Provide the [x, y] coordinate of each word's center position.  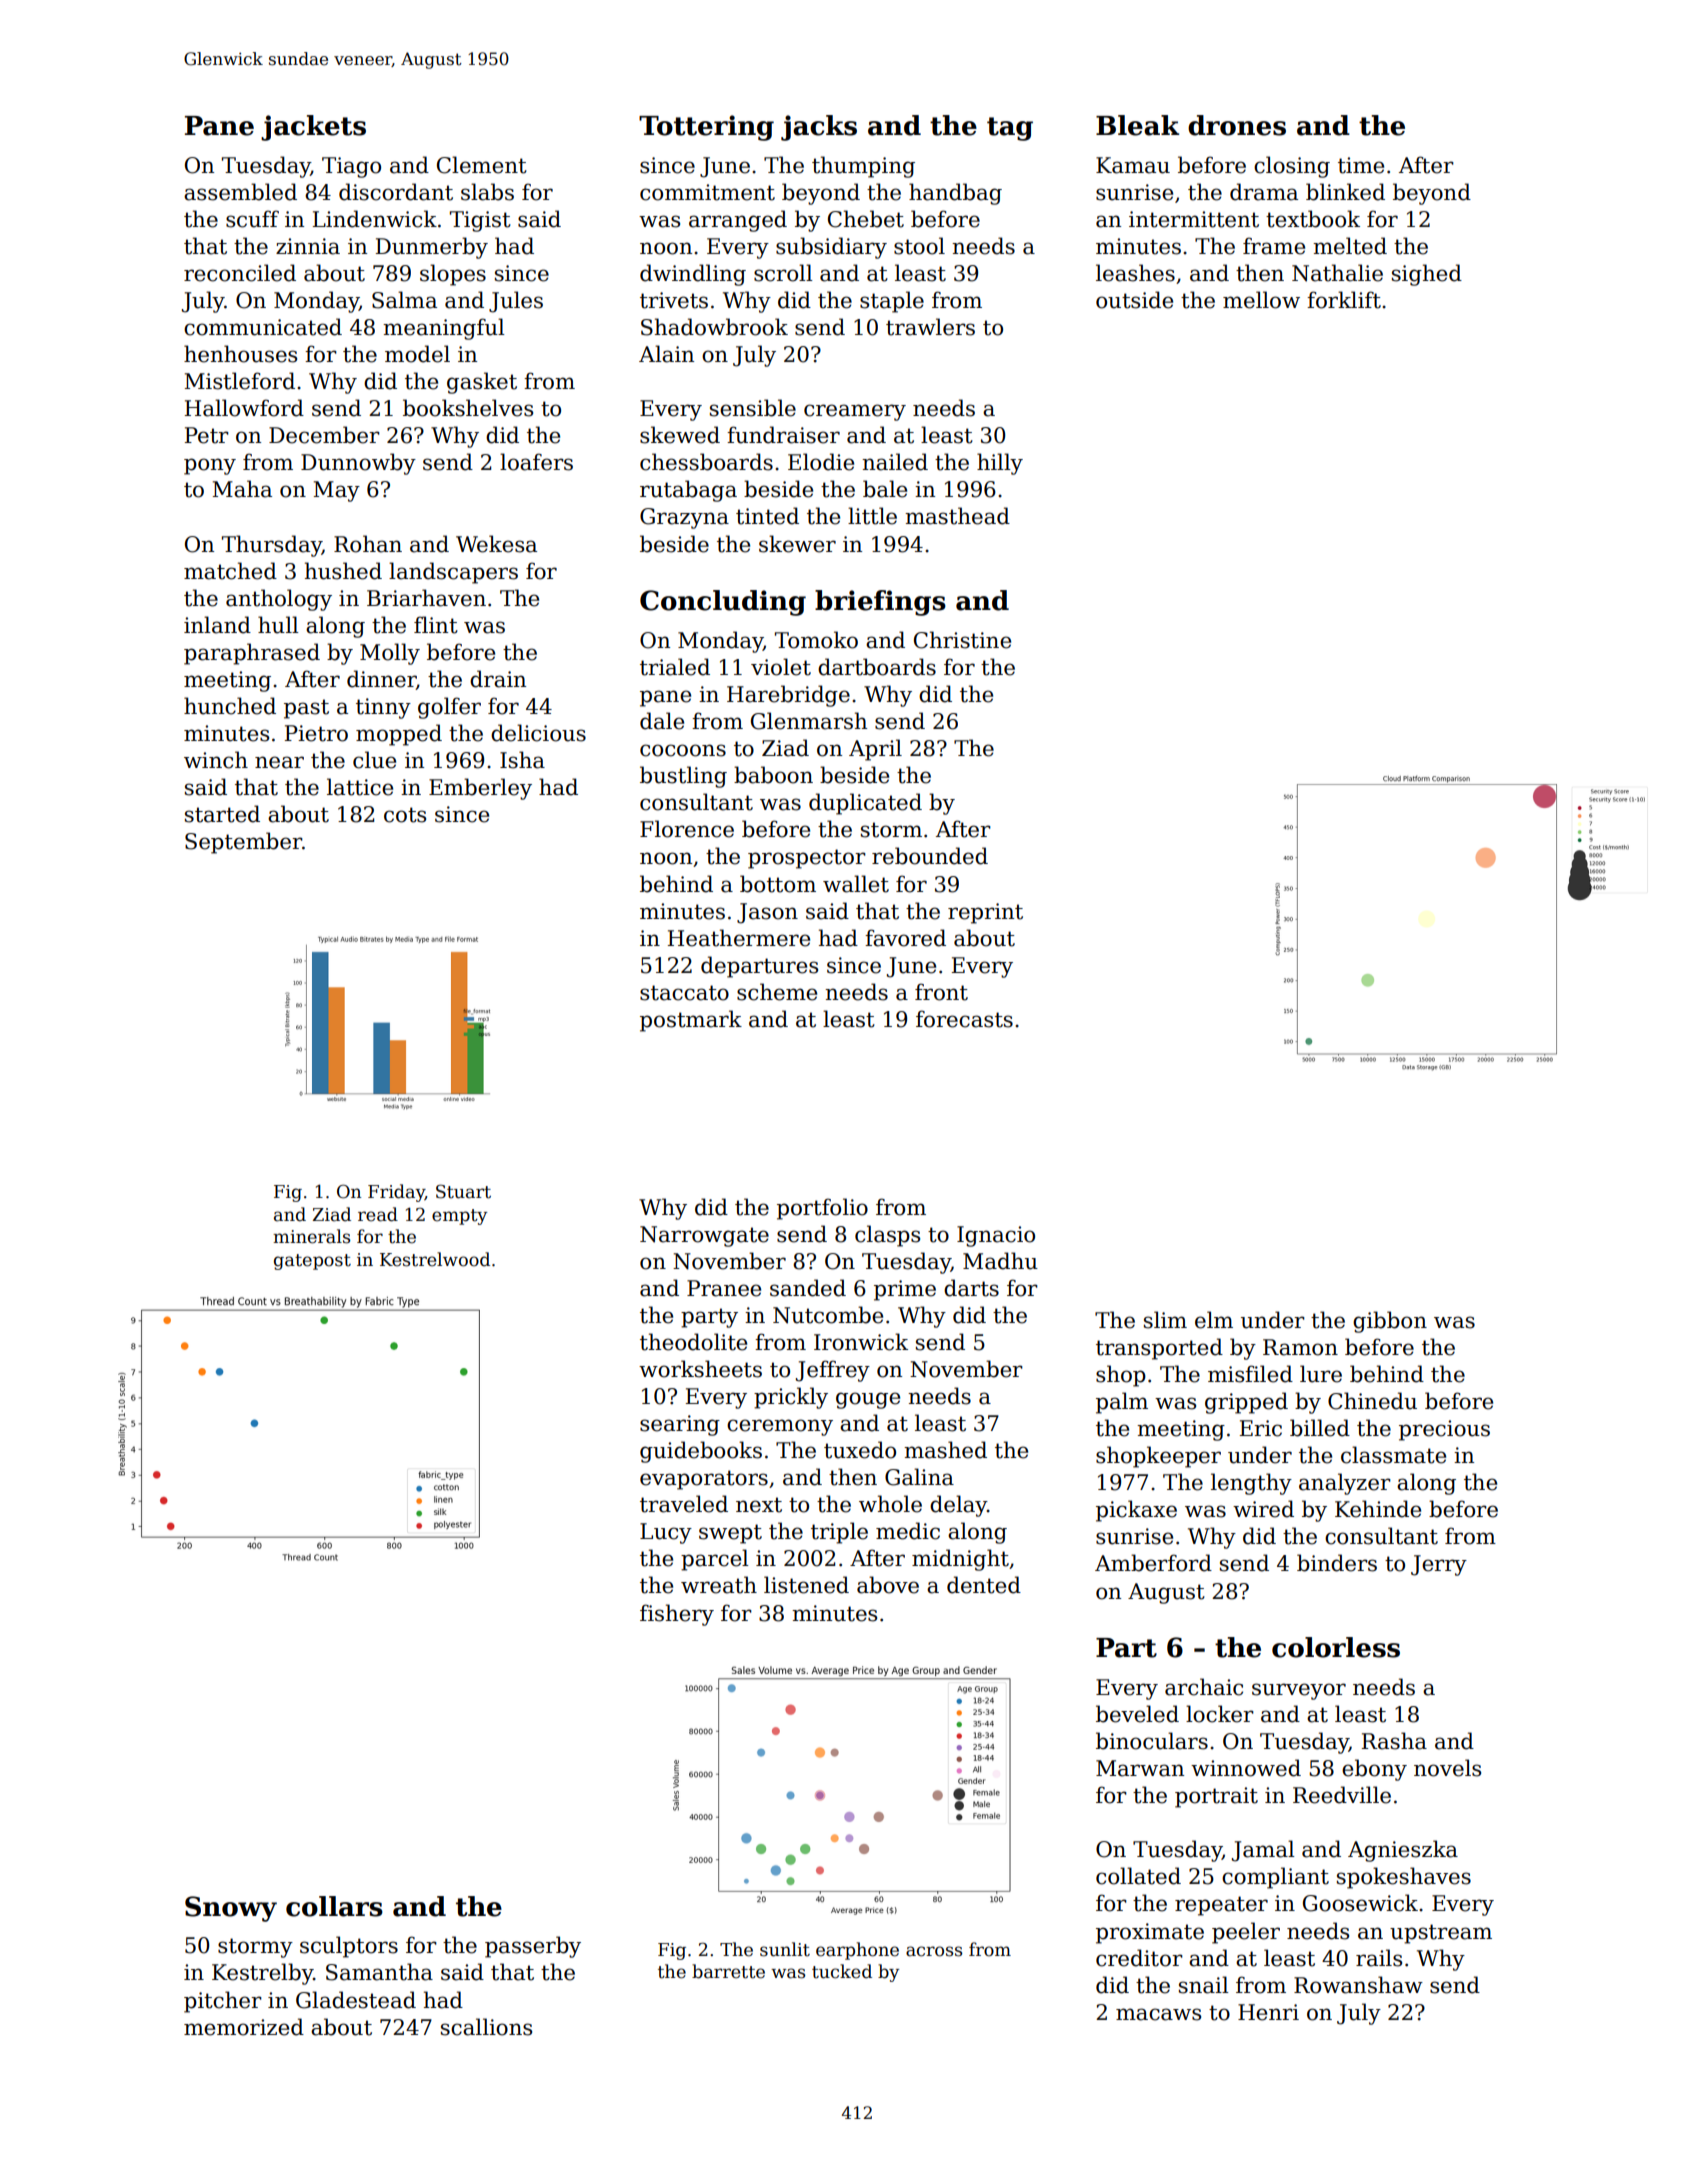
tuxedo [860, 1450]
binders [1337, 1563]
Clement [482, 165]
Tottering [706, 128]
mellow [1261, 300]
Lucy [666, 1533]
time [1361, 165]
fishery [677, 1615]
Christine [962, 640]
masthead [957, 516]
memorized [244, 2027]
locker [1220, 1714]
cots [405, 815]
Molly [390, 654]
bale [885, 489]
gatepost [312, 1262]
